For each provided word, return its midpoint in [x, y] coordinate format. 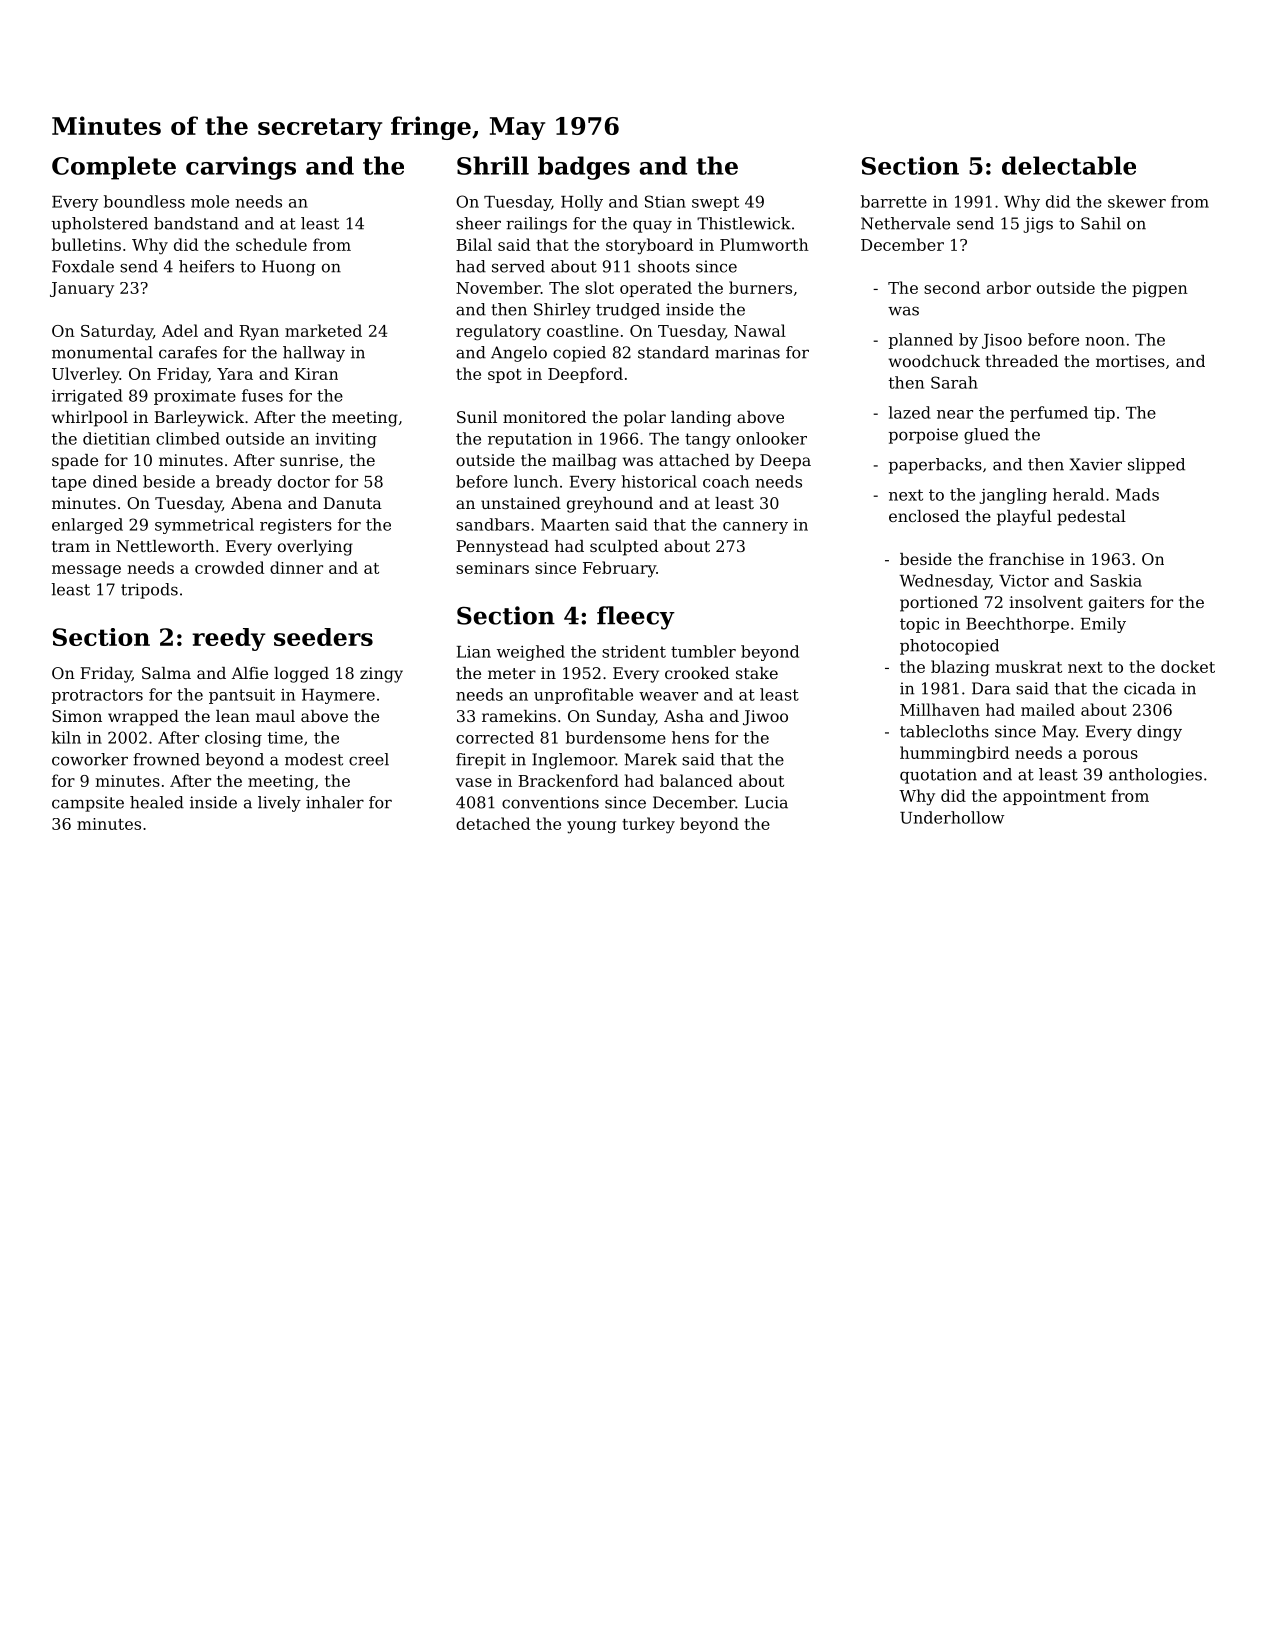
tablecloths [944, 731]
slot [599, 287]
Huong [288, 268]
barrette [894, 201]
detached [493, 823]
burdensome [616, 737]
